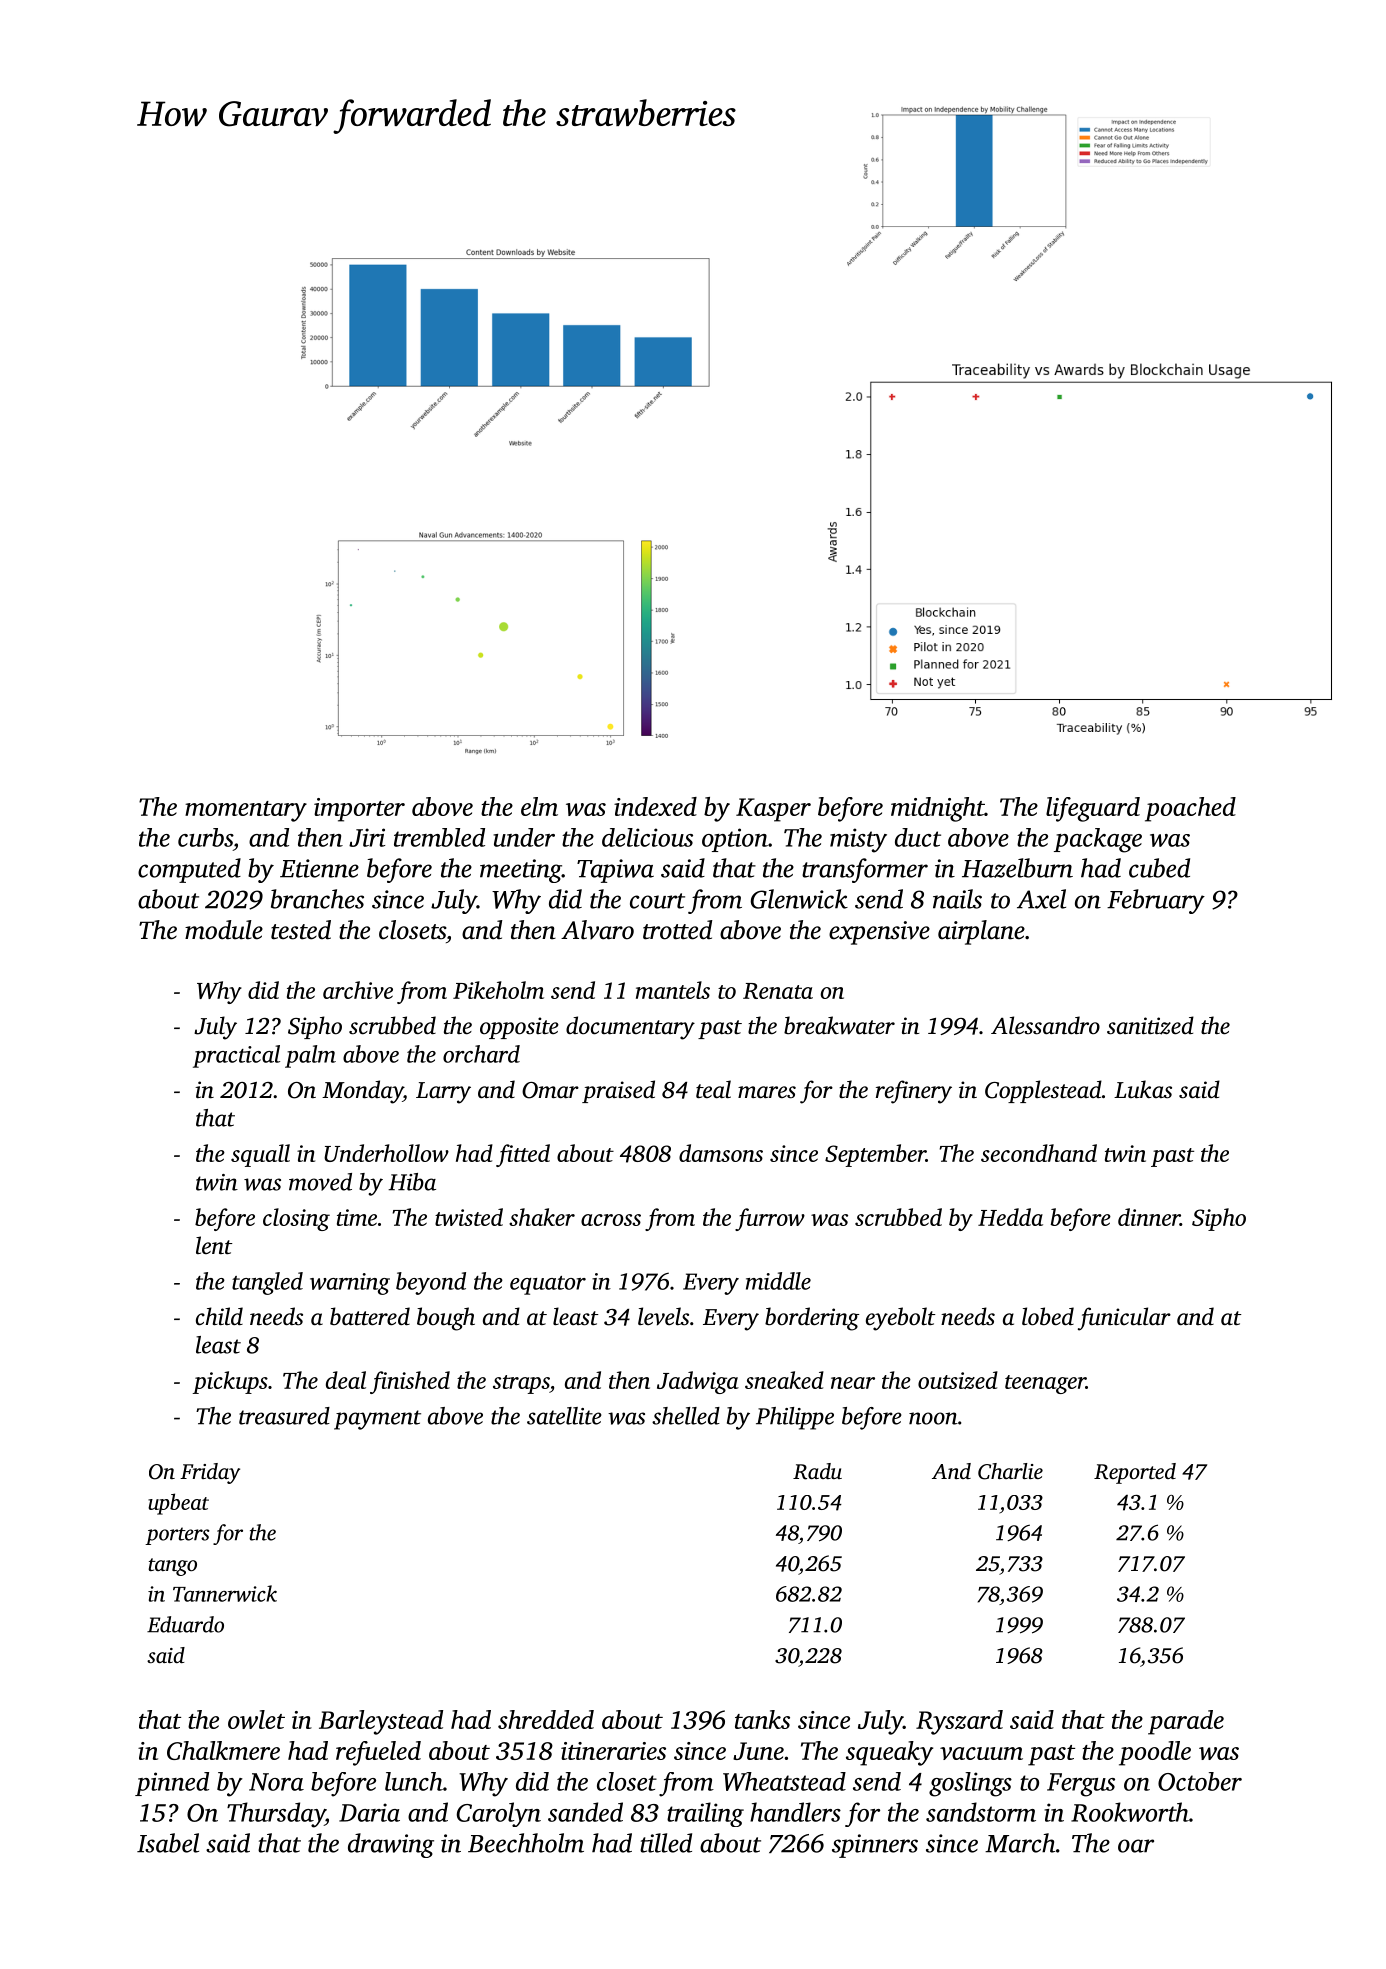  I want to click on court, so click(657, 901).
